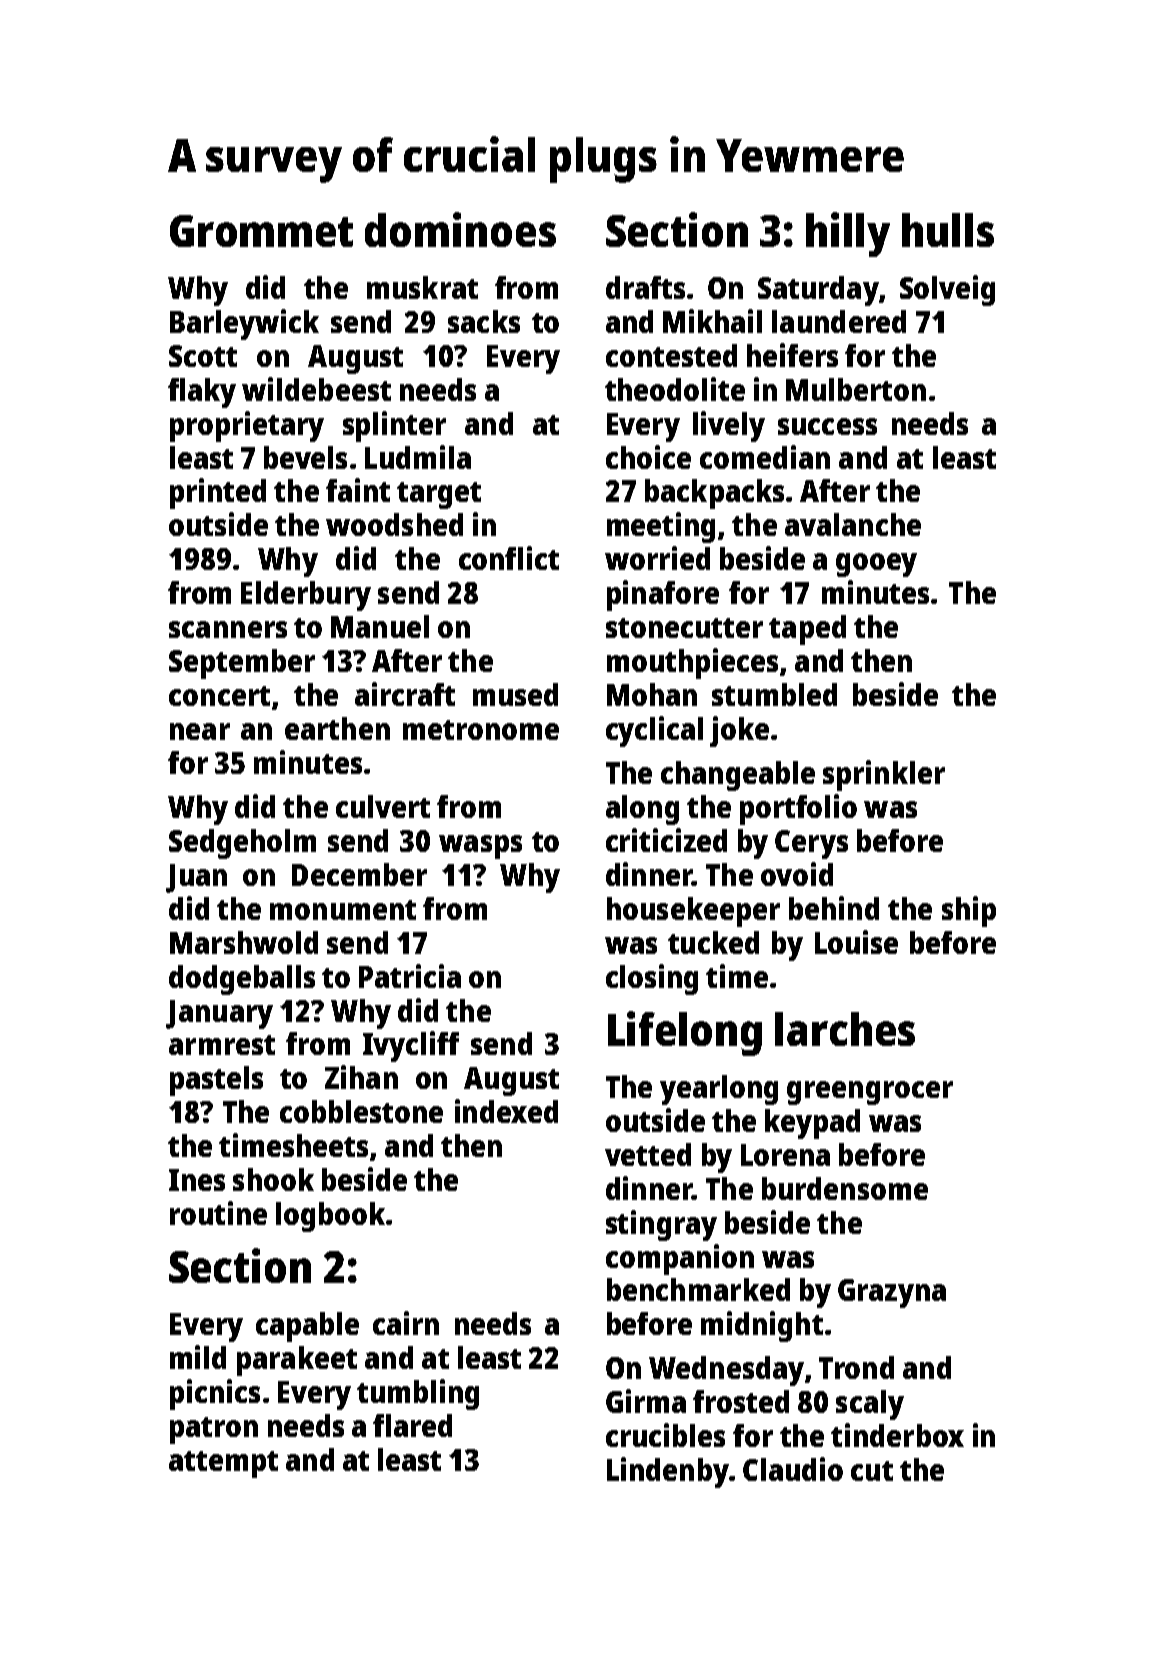  I want to click on hulls, so click(948, 230).
